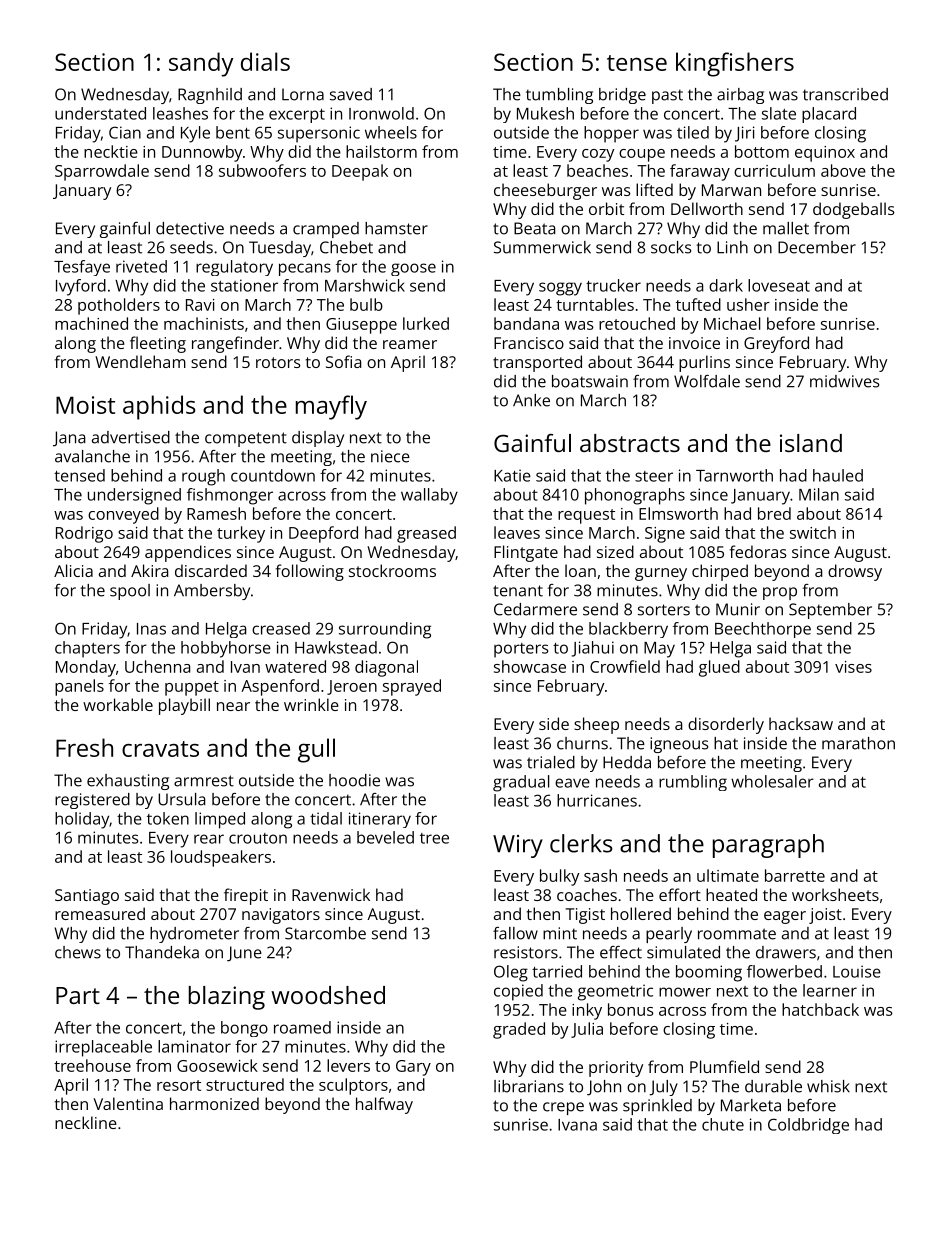 Image resolution: width=952 pixels, height=1233 pixels. What do you see at coordinates (278, 362) in the screenshot?
I see `rotors` at bounding box center [278, 362].
